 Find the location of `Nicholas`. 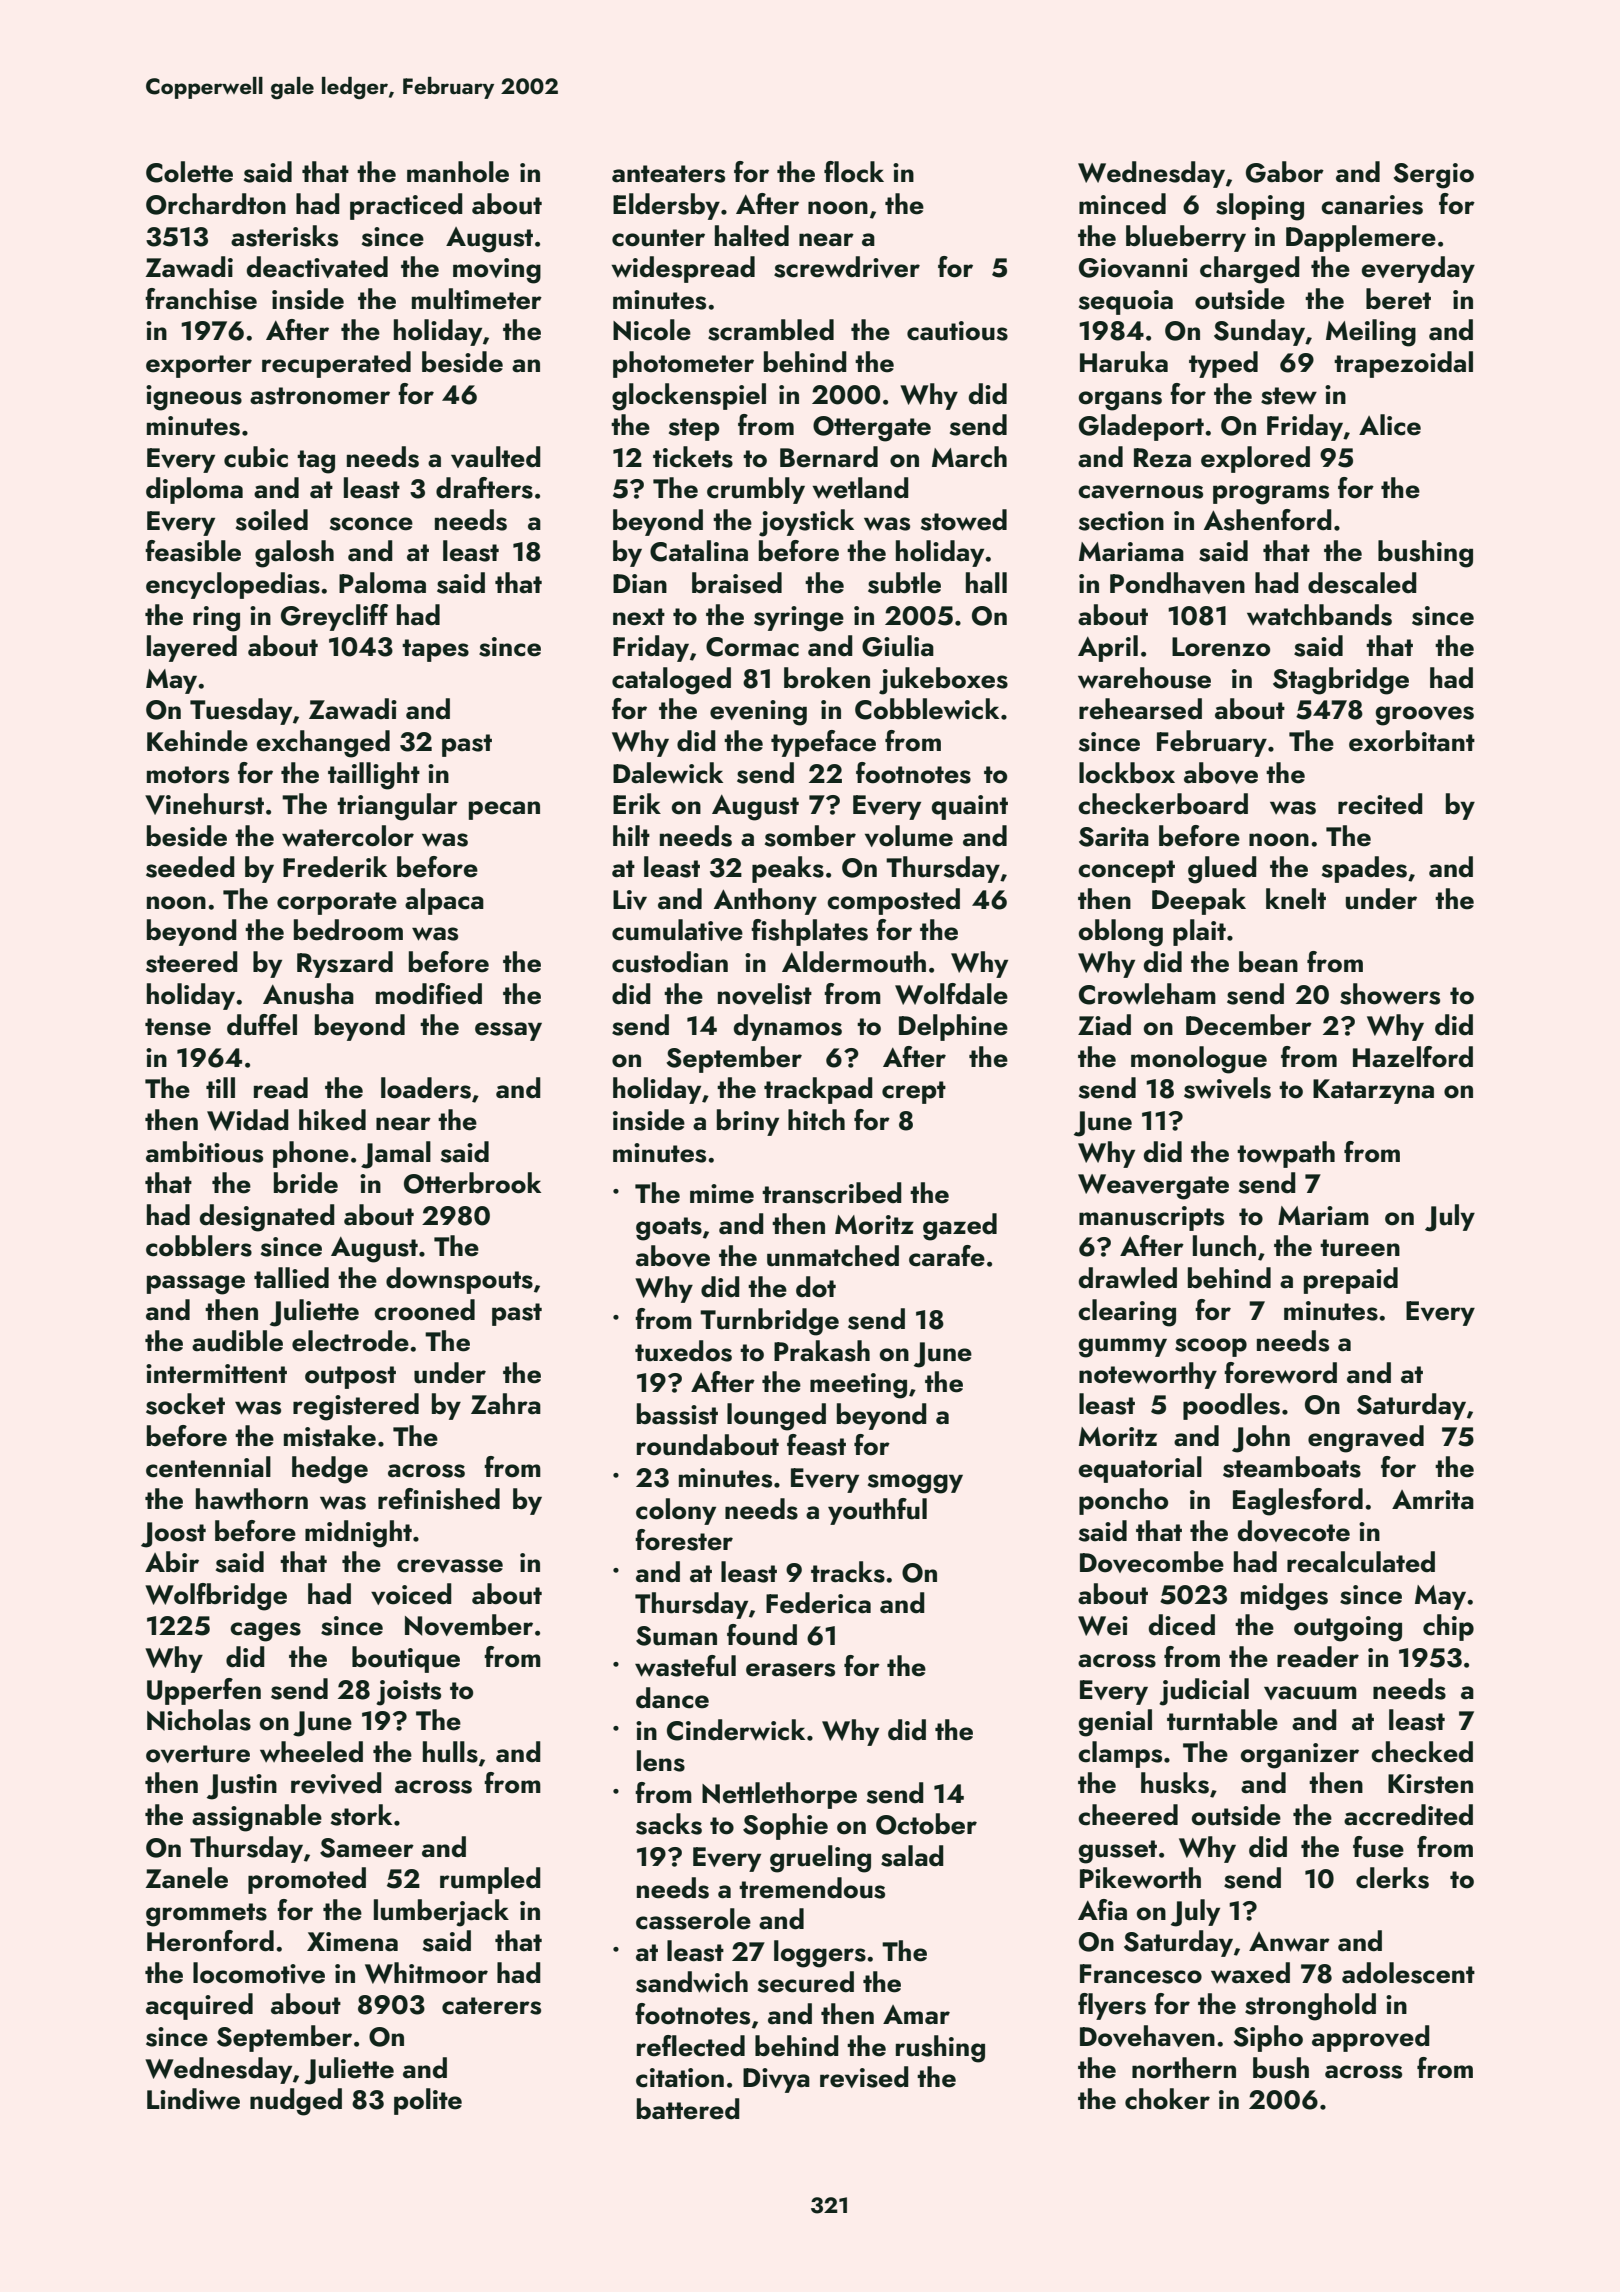

Nicholas is located at coordinates (199, 1720).
